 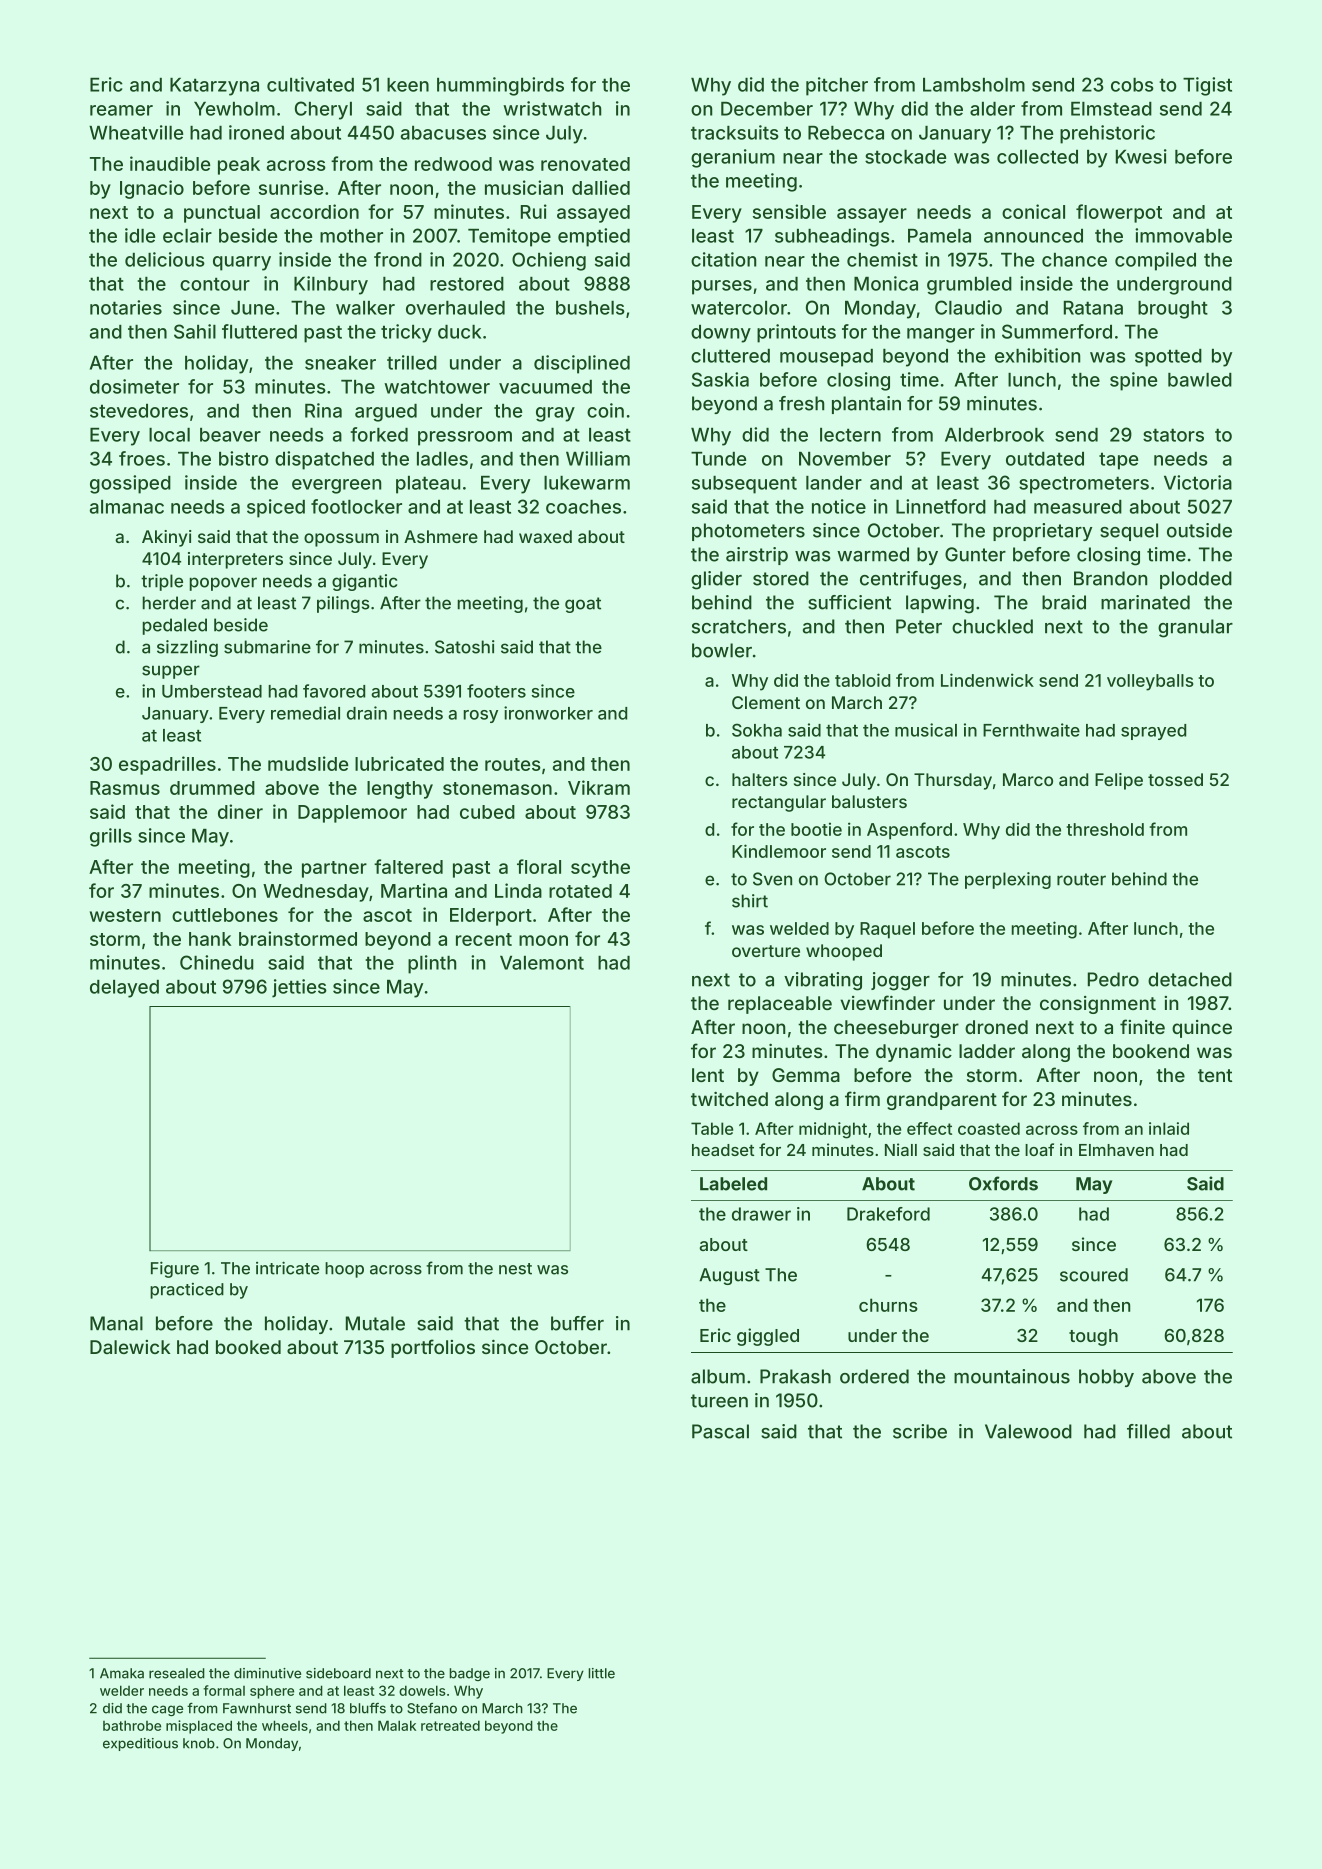 What do you see at coordinates (974, 85) in the screenshot?
I see `Lambsholm` at bounding box center [974, 85].
